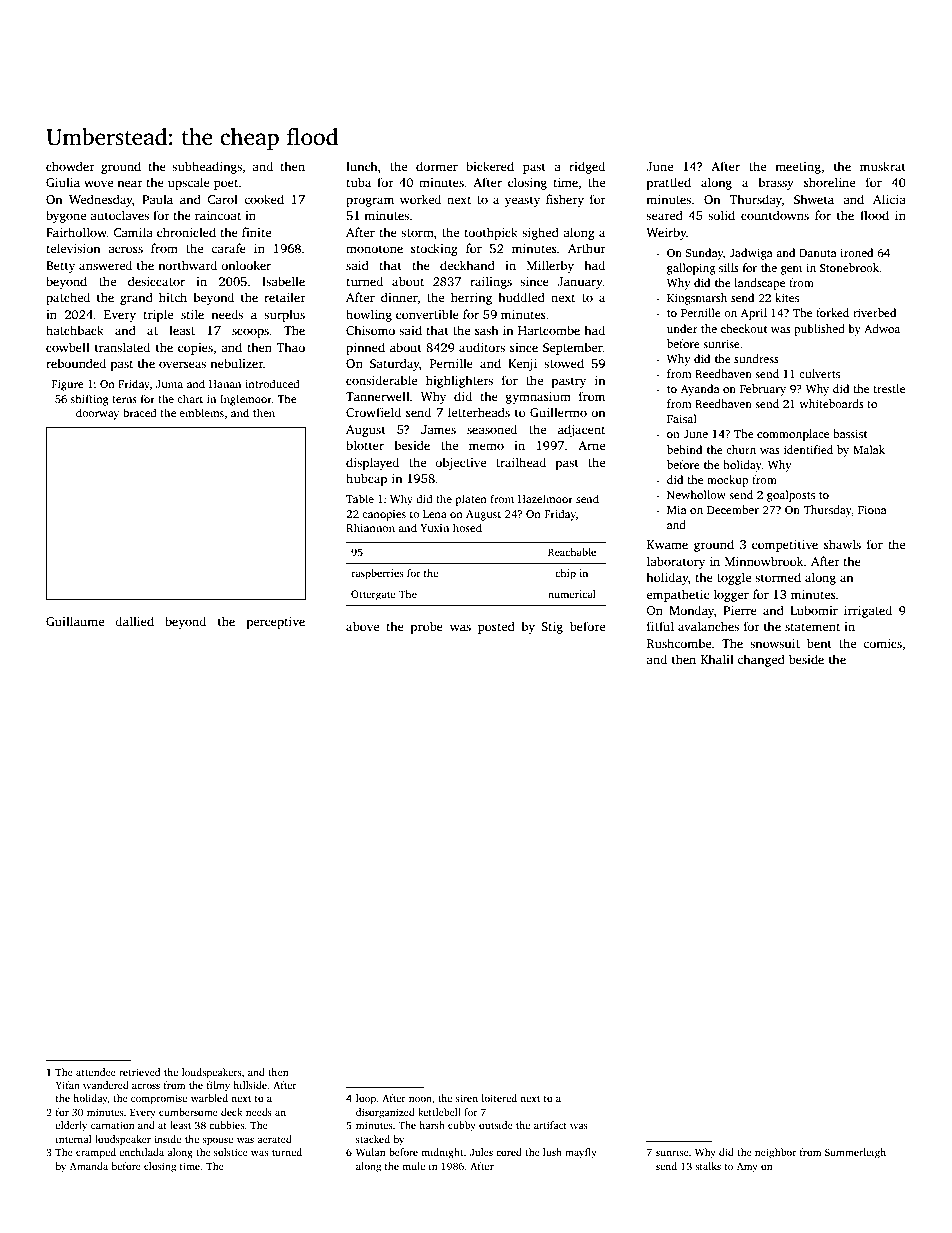 This page has width=952, height=1233. I want to click on Amanda, so click(89, 1166).
